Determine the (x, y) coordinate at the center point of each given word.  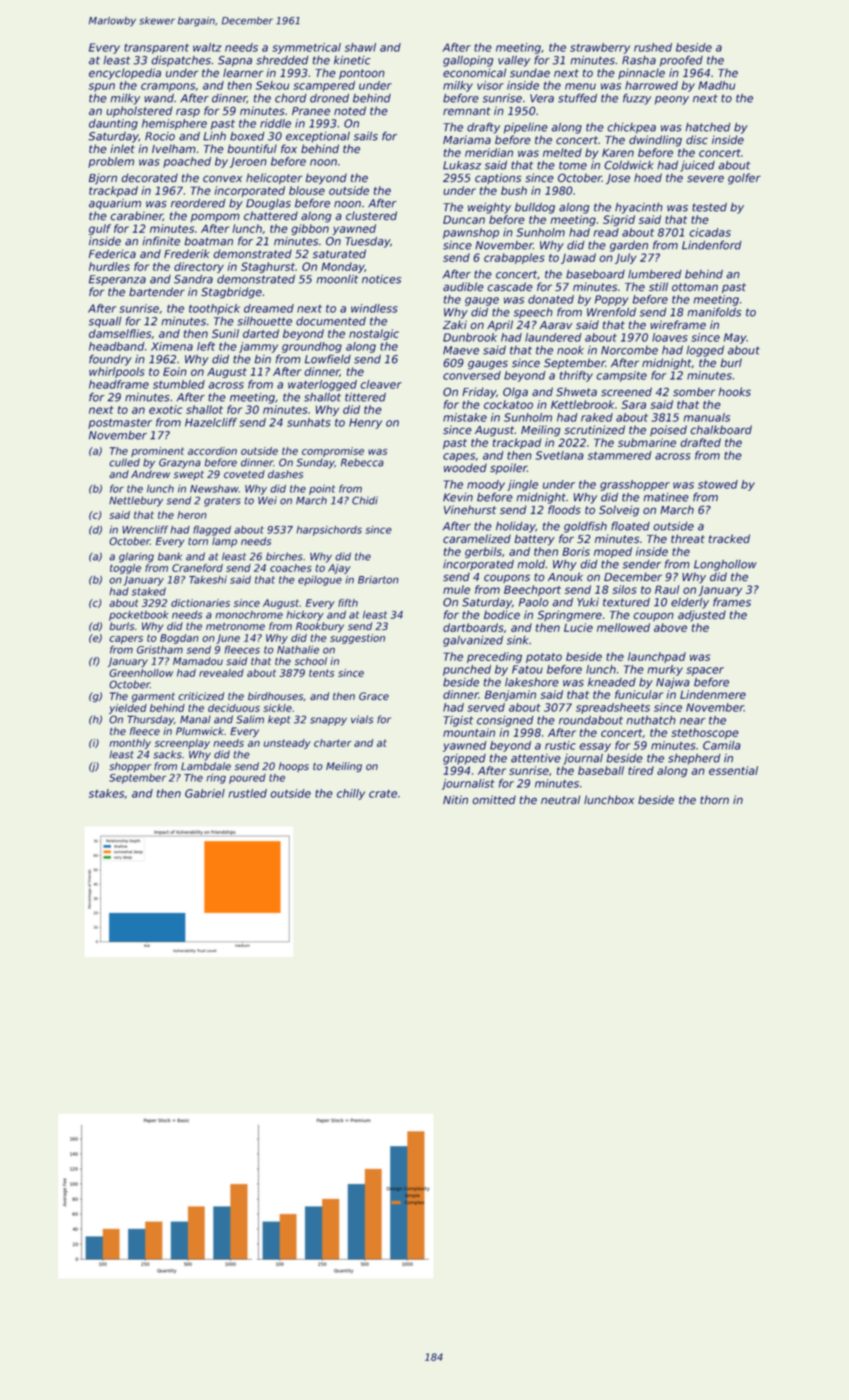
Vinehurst (470, 510)
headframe (119, 384)
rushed (653, 47)
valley (514, 61)
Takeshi (208, 580)
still (658, 286)
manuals (706, 417)
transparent (156, 49)
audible (463, 287)
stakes (107, 794)
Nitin (455, 799)
